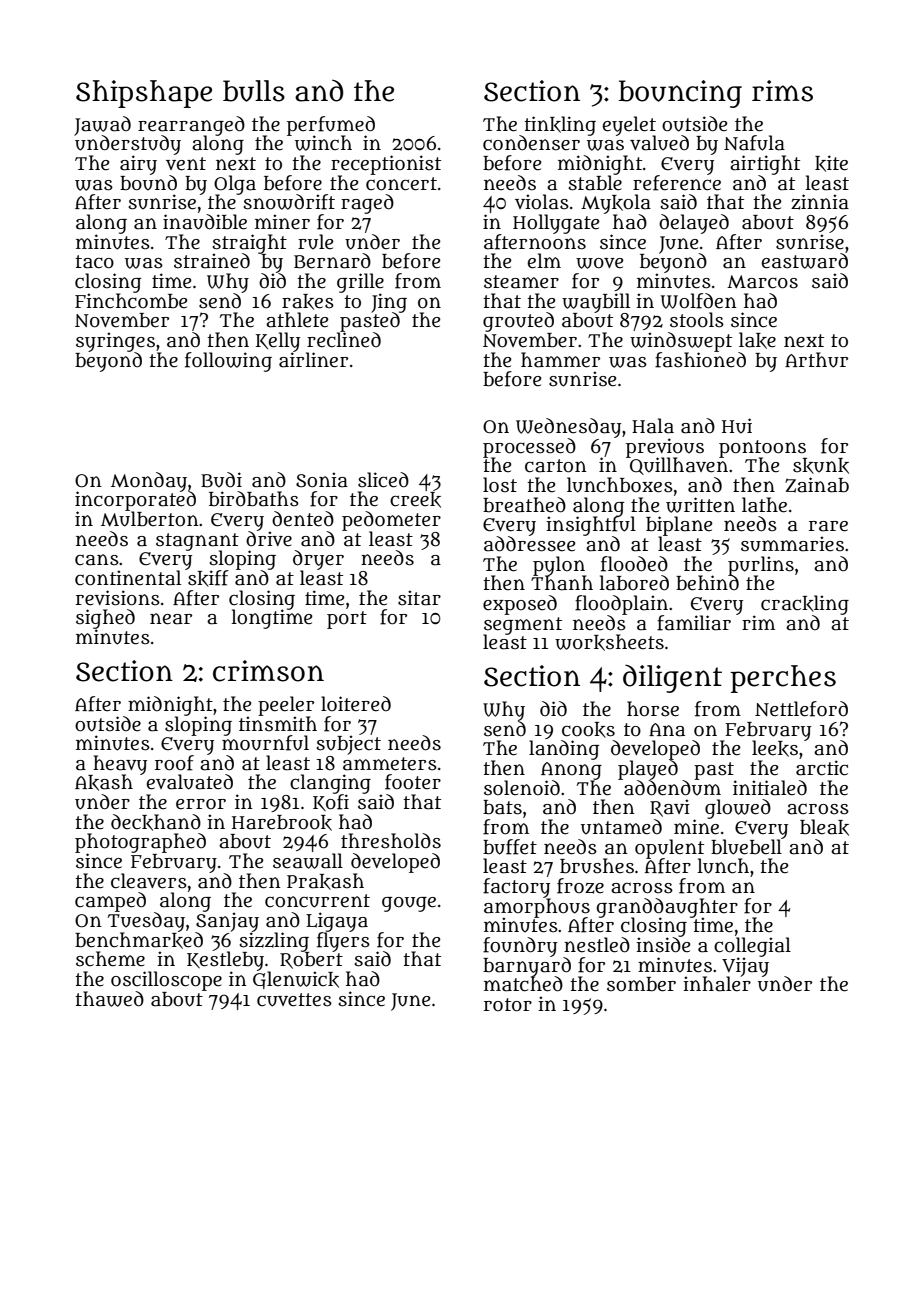  What do you see at coordinates (149, 481) in the image?
I see `Monday` at bounding box center [149, 481].
